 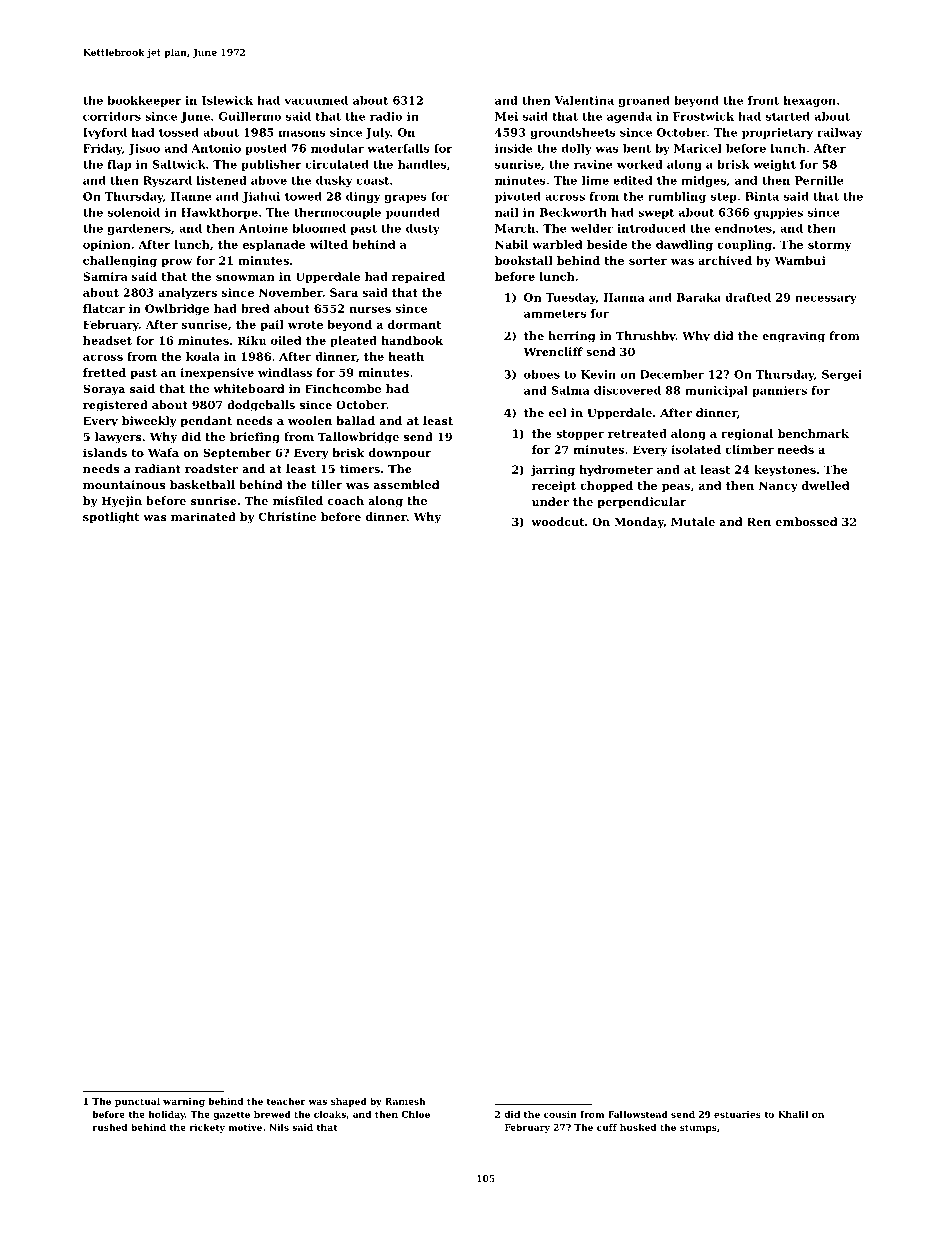 What do you see at coordinates (638, 1114) in the screenshot?
I see `Fallowstead` at bounding box center [638, 1114].
